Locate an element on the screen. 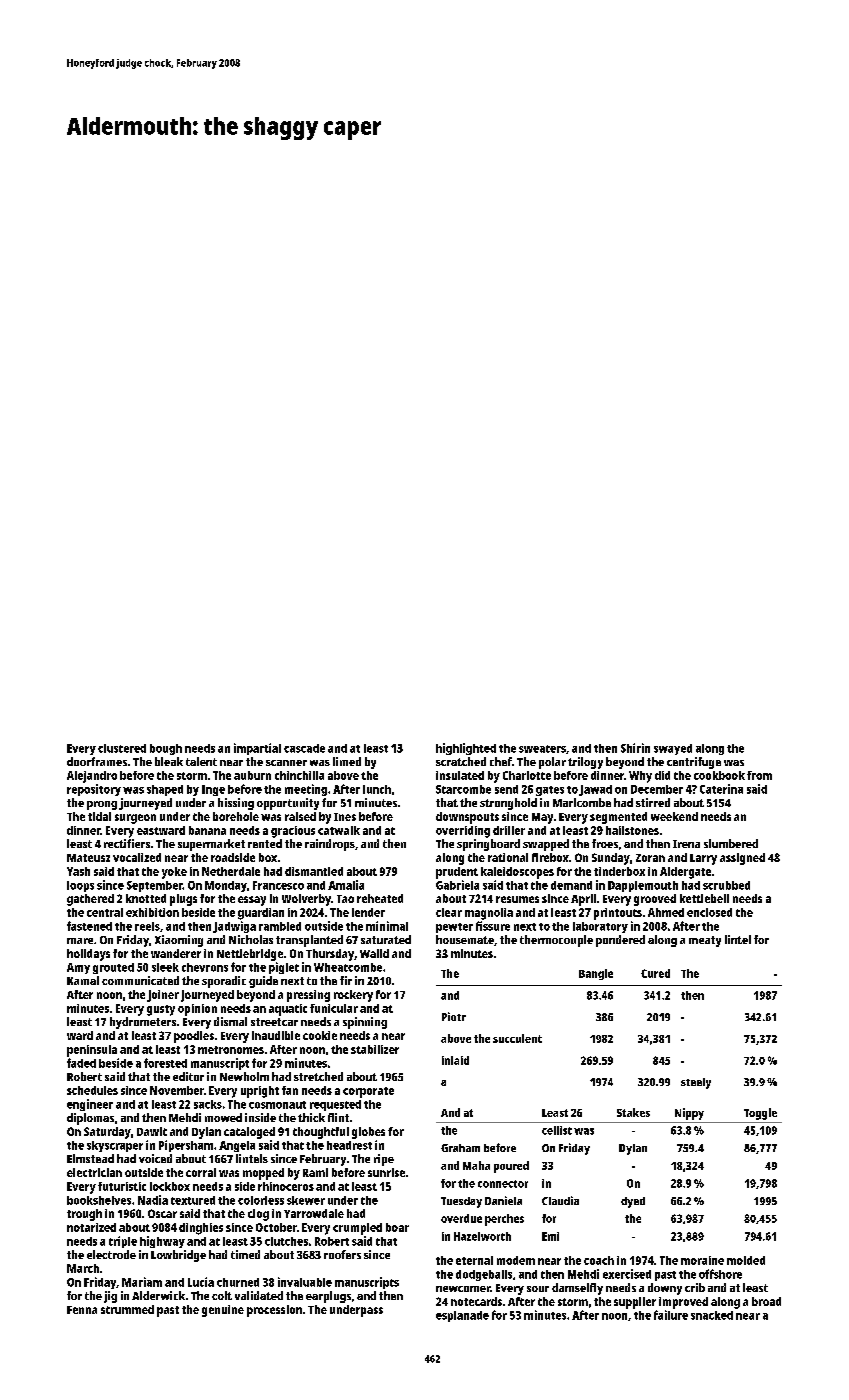  Piotr is located at coordinates (454, 1016).
